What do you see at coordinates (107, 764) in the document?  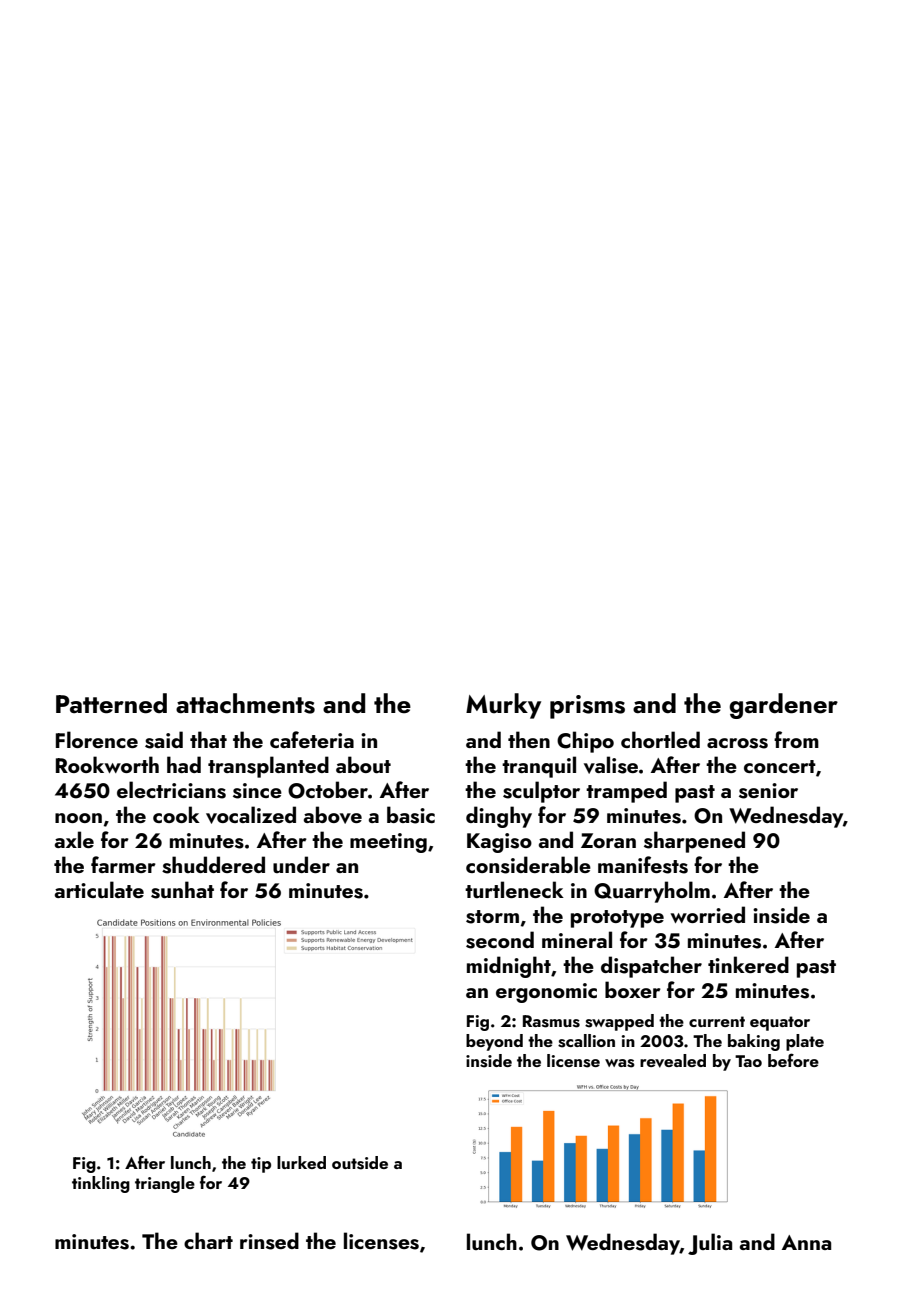 I see `Rookworth` at bounding box center [107, 764].
